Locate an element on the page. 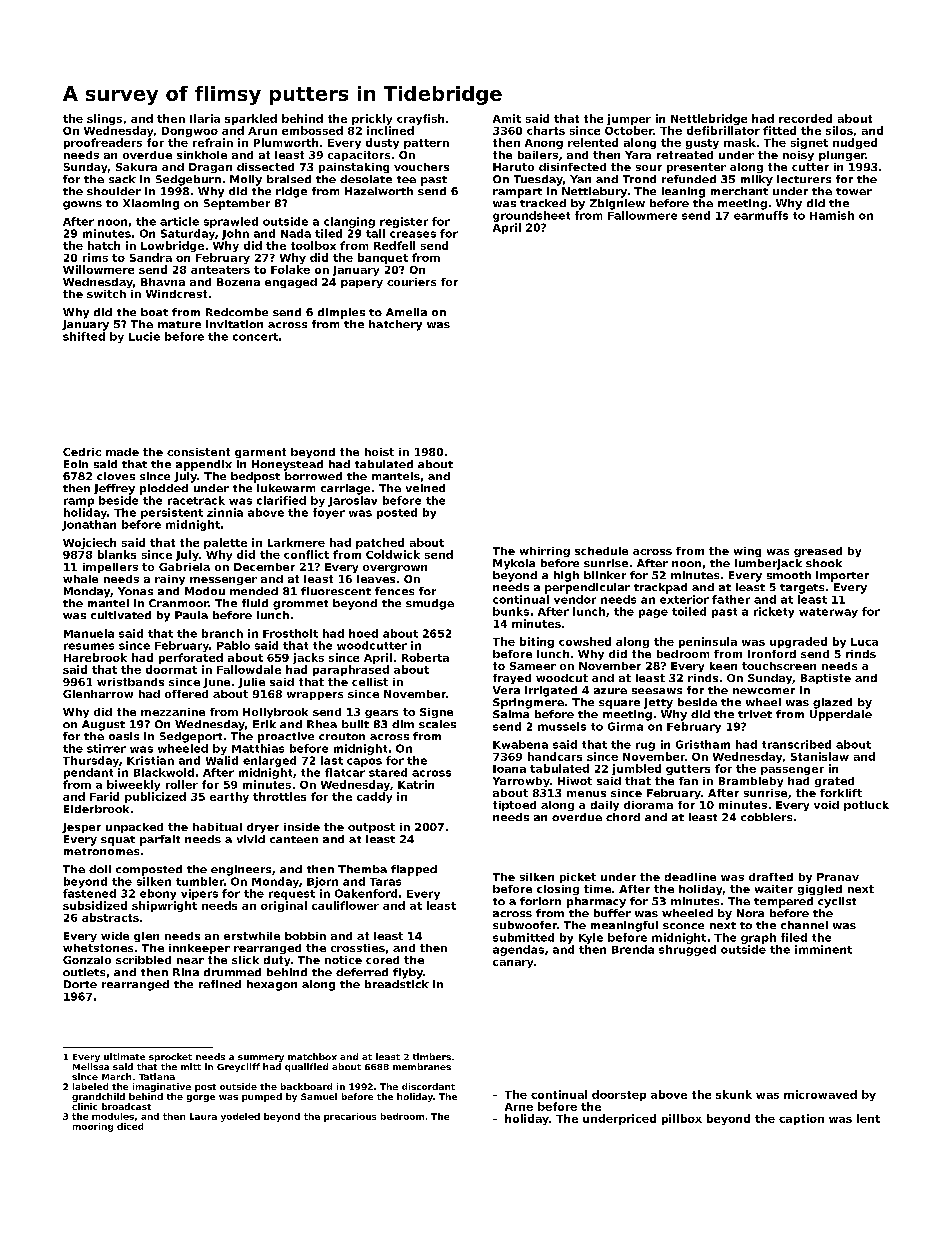 This image has width=952, height=1233. bunks is located at coordinates (511, 611).
